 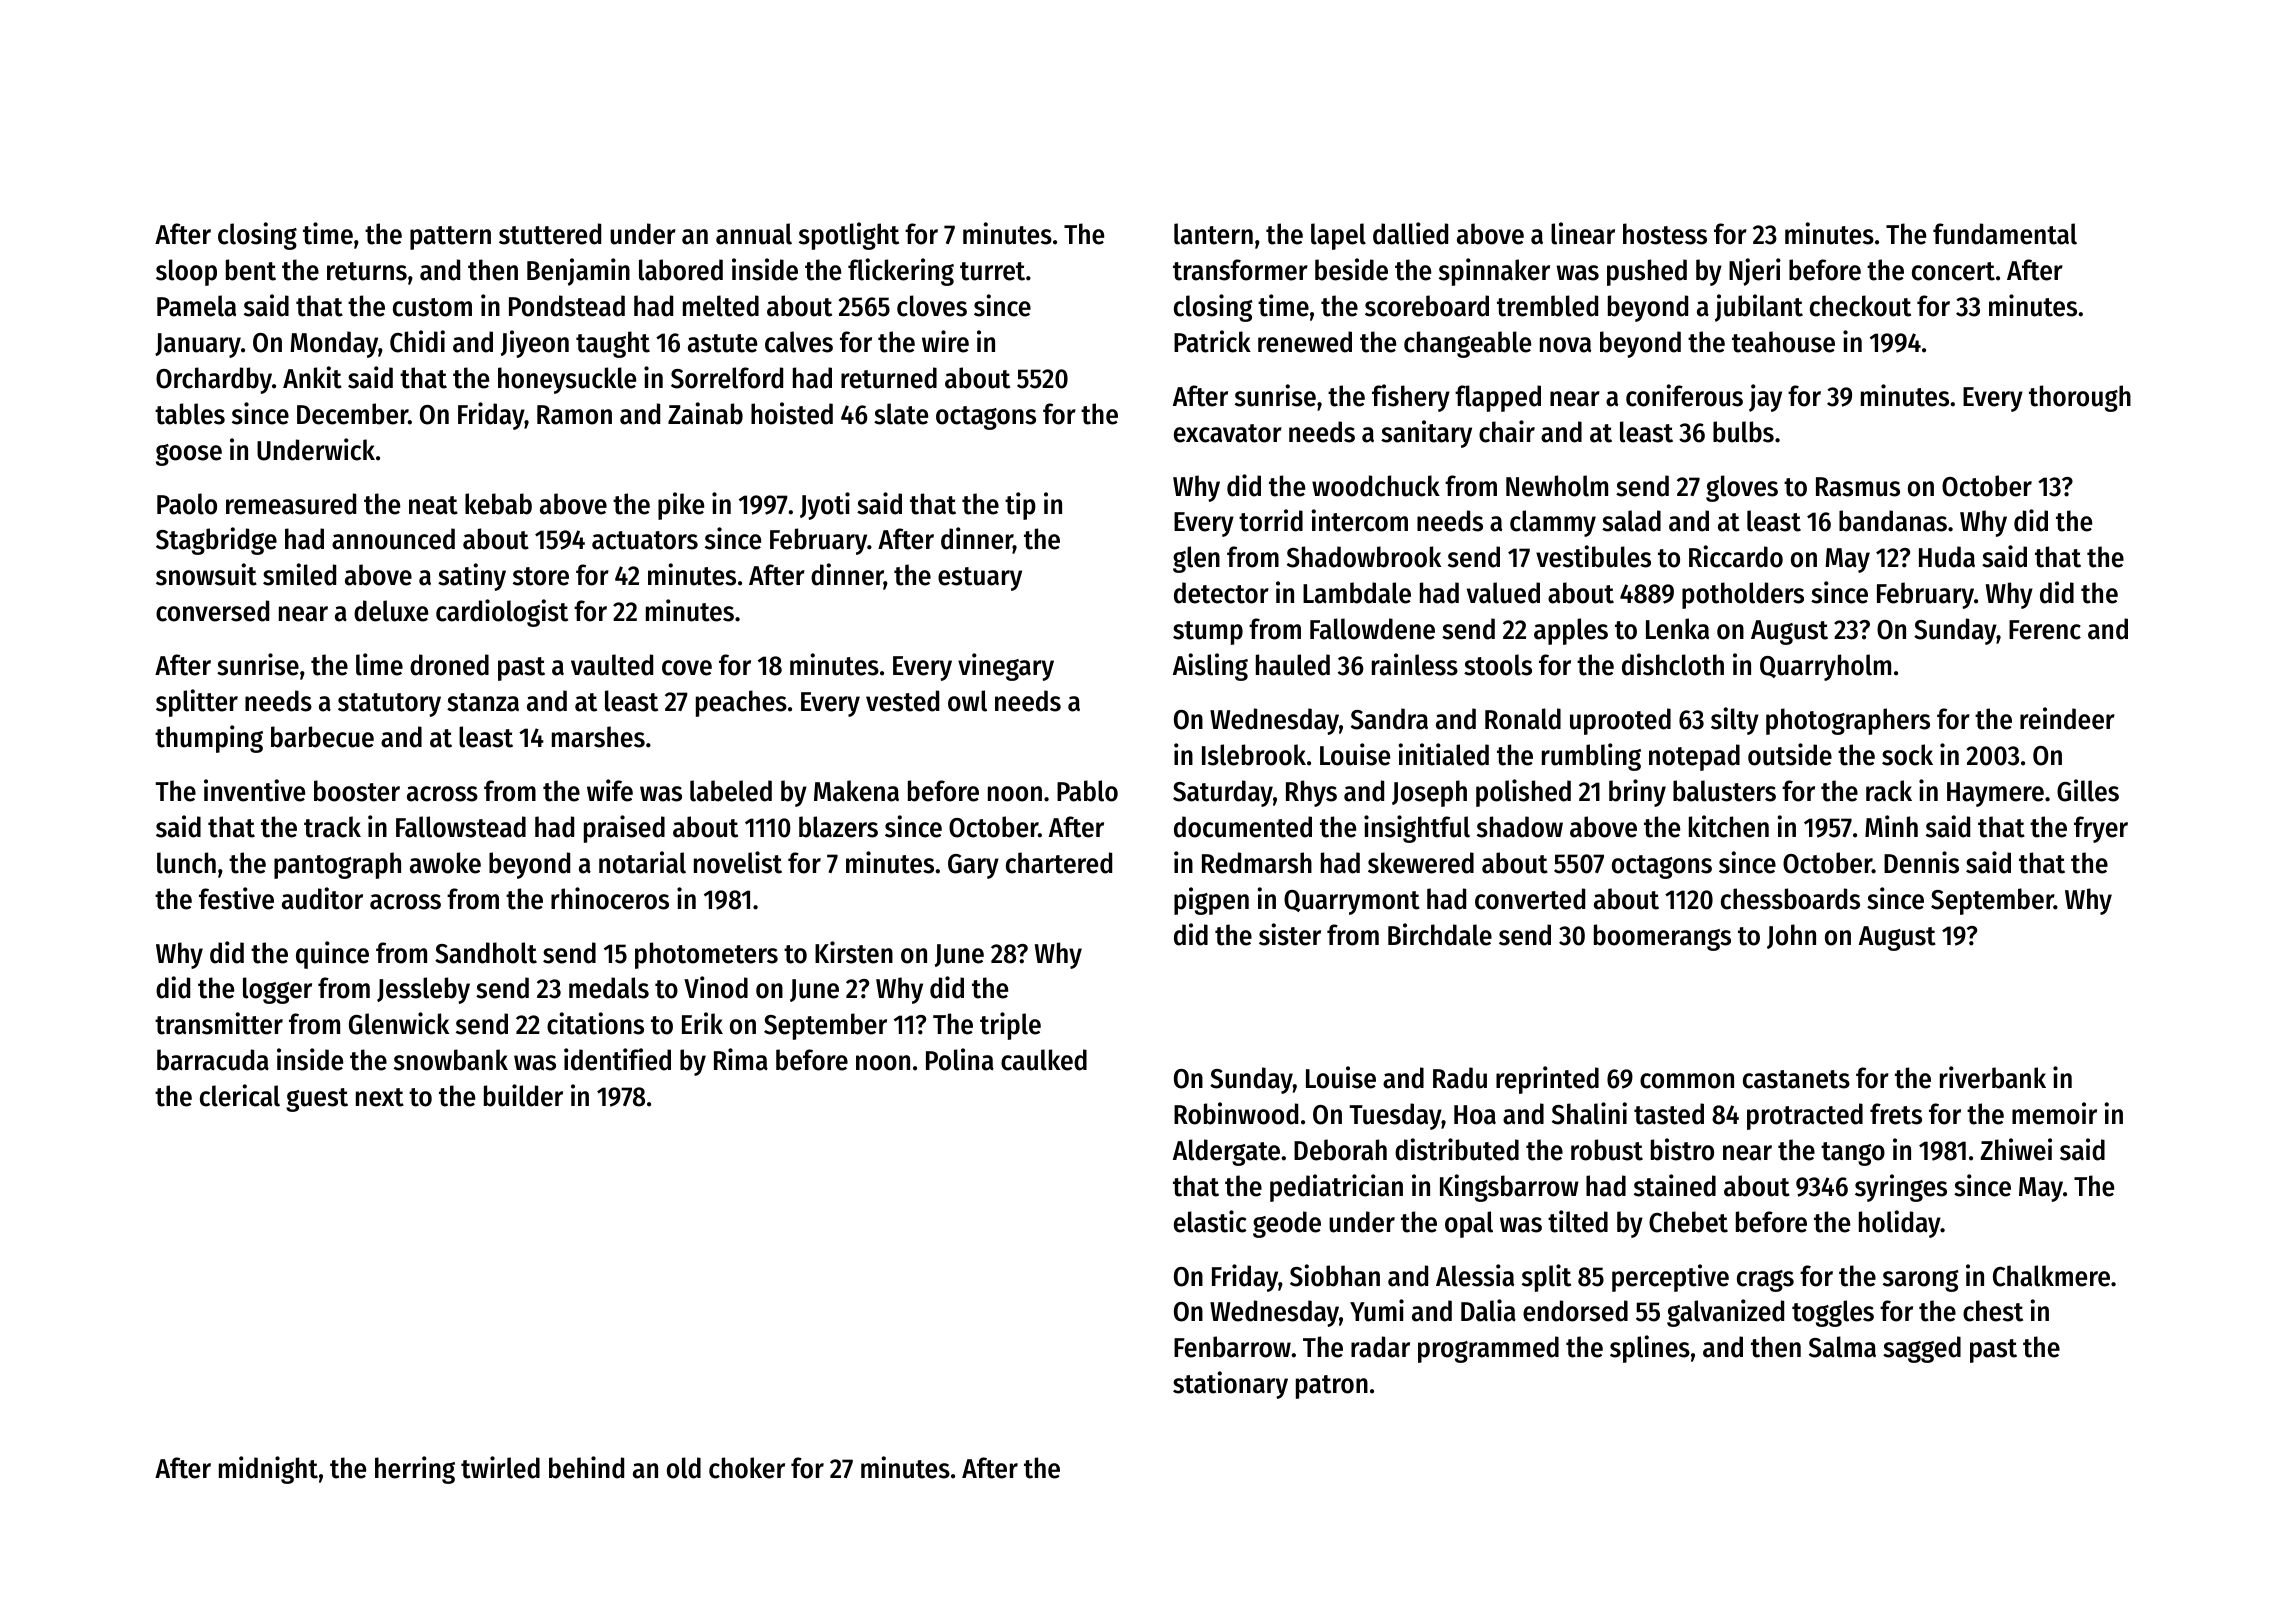 What do you see at coordinates (1662, 937) in the screenshot?
I see `boomerangs` at bounding box center [1662, 937].
